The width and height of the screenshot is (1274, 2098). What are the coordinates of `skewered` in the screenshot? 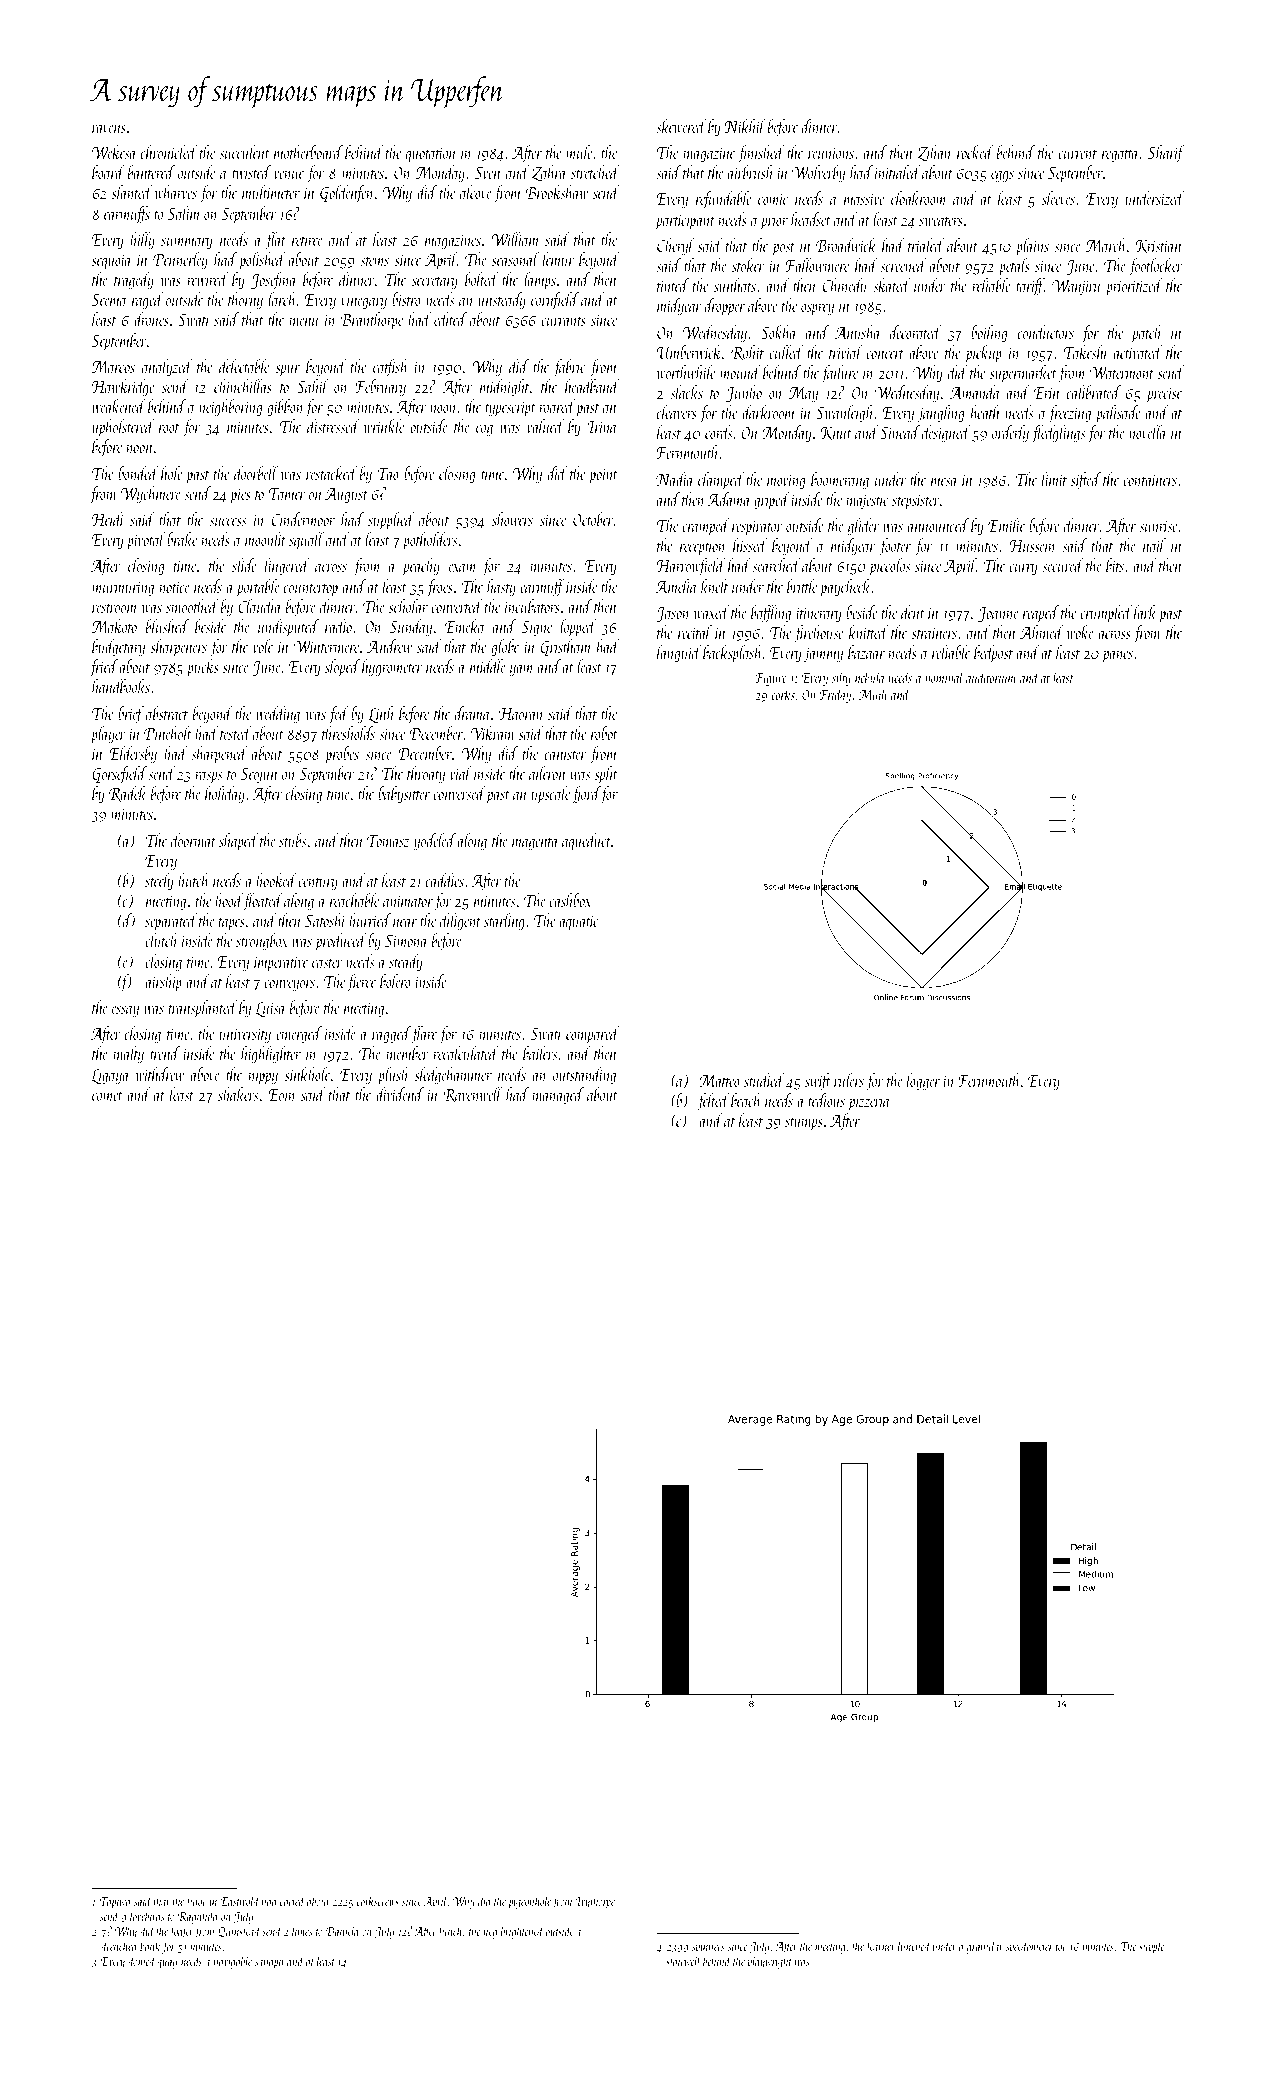 It's located at (681, 126).
